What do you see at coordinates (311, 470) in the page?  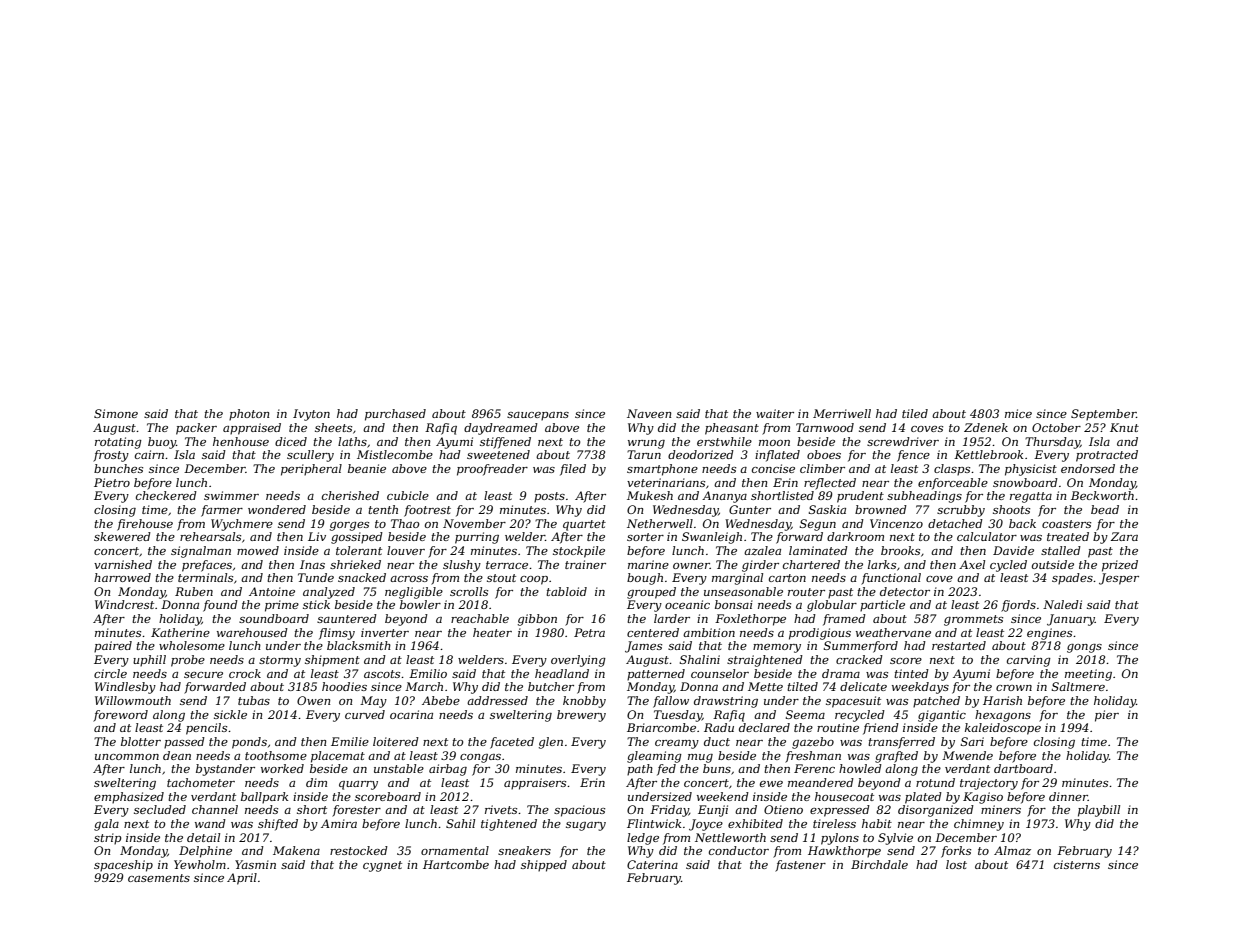 I see `peripheral` at bounding box center [311, 470].
